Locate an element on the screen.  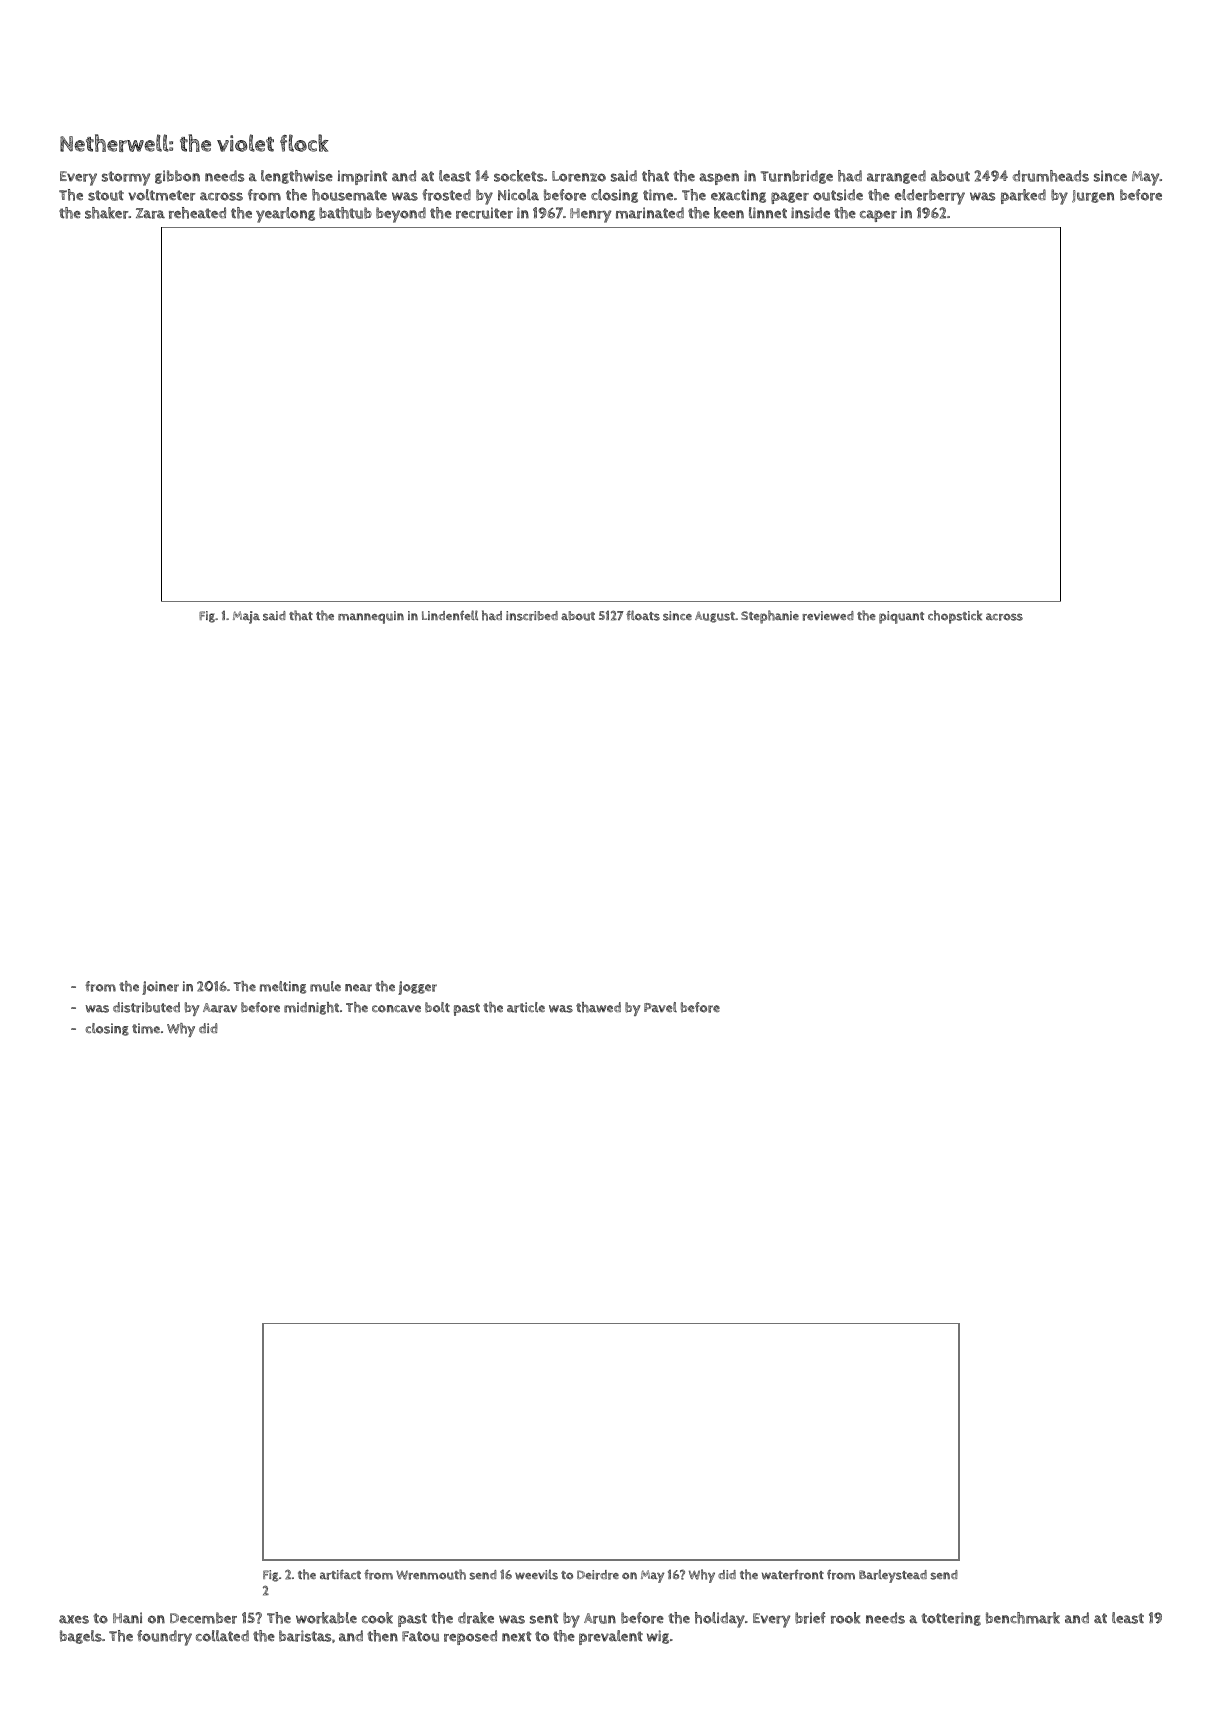
exacting is located at coordinates (738, 196).
